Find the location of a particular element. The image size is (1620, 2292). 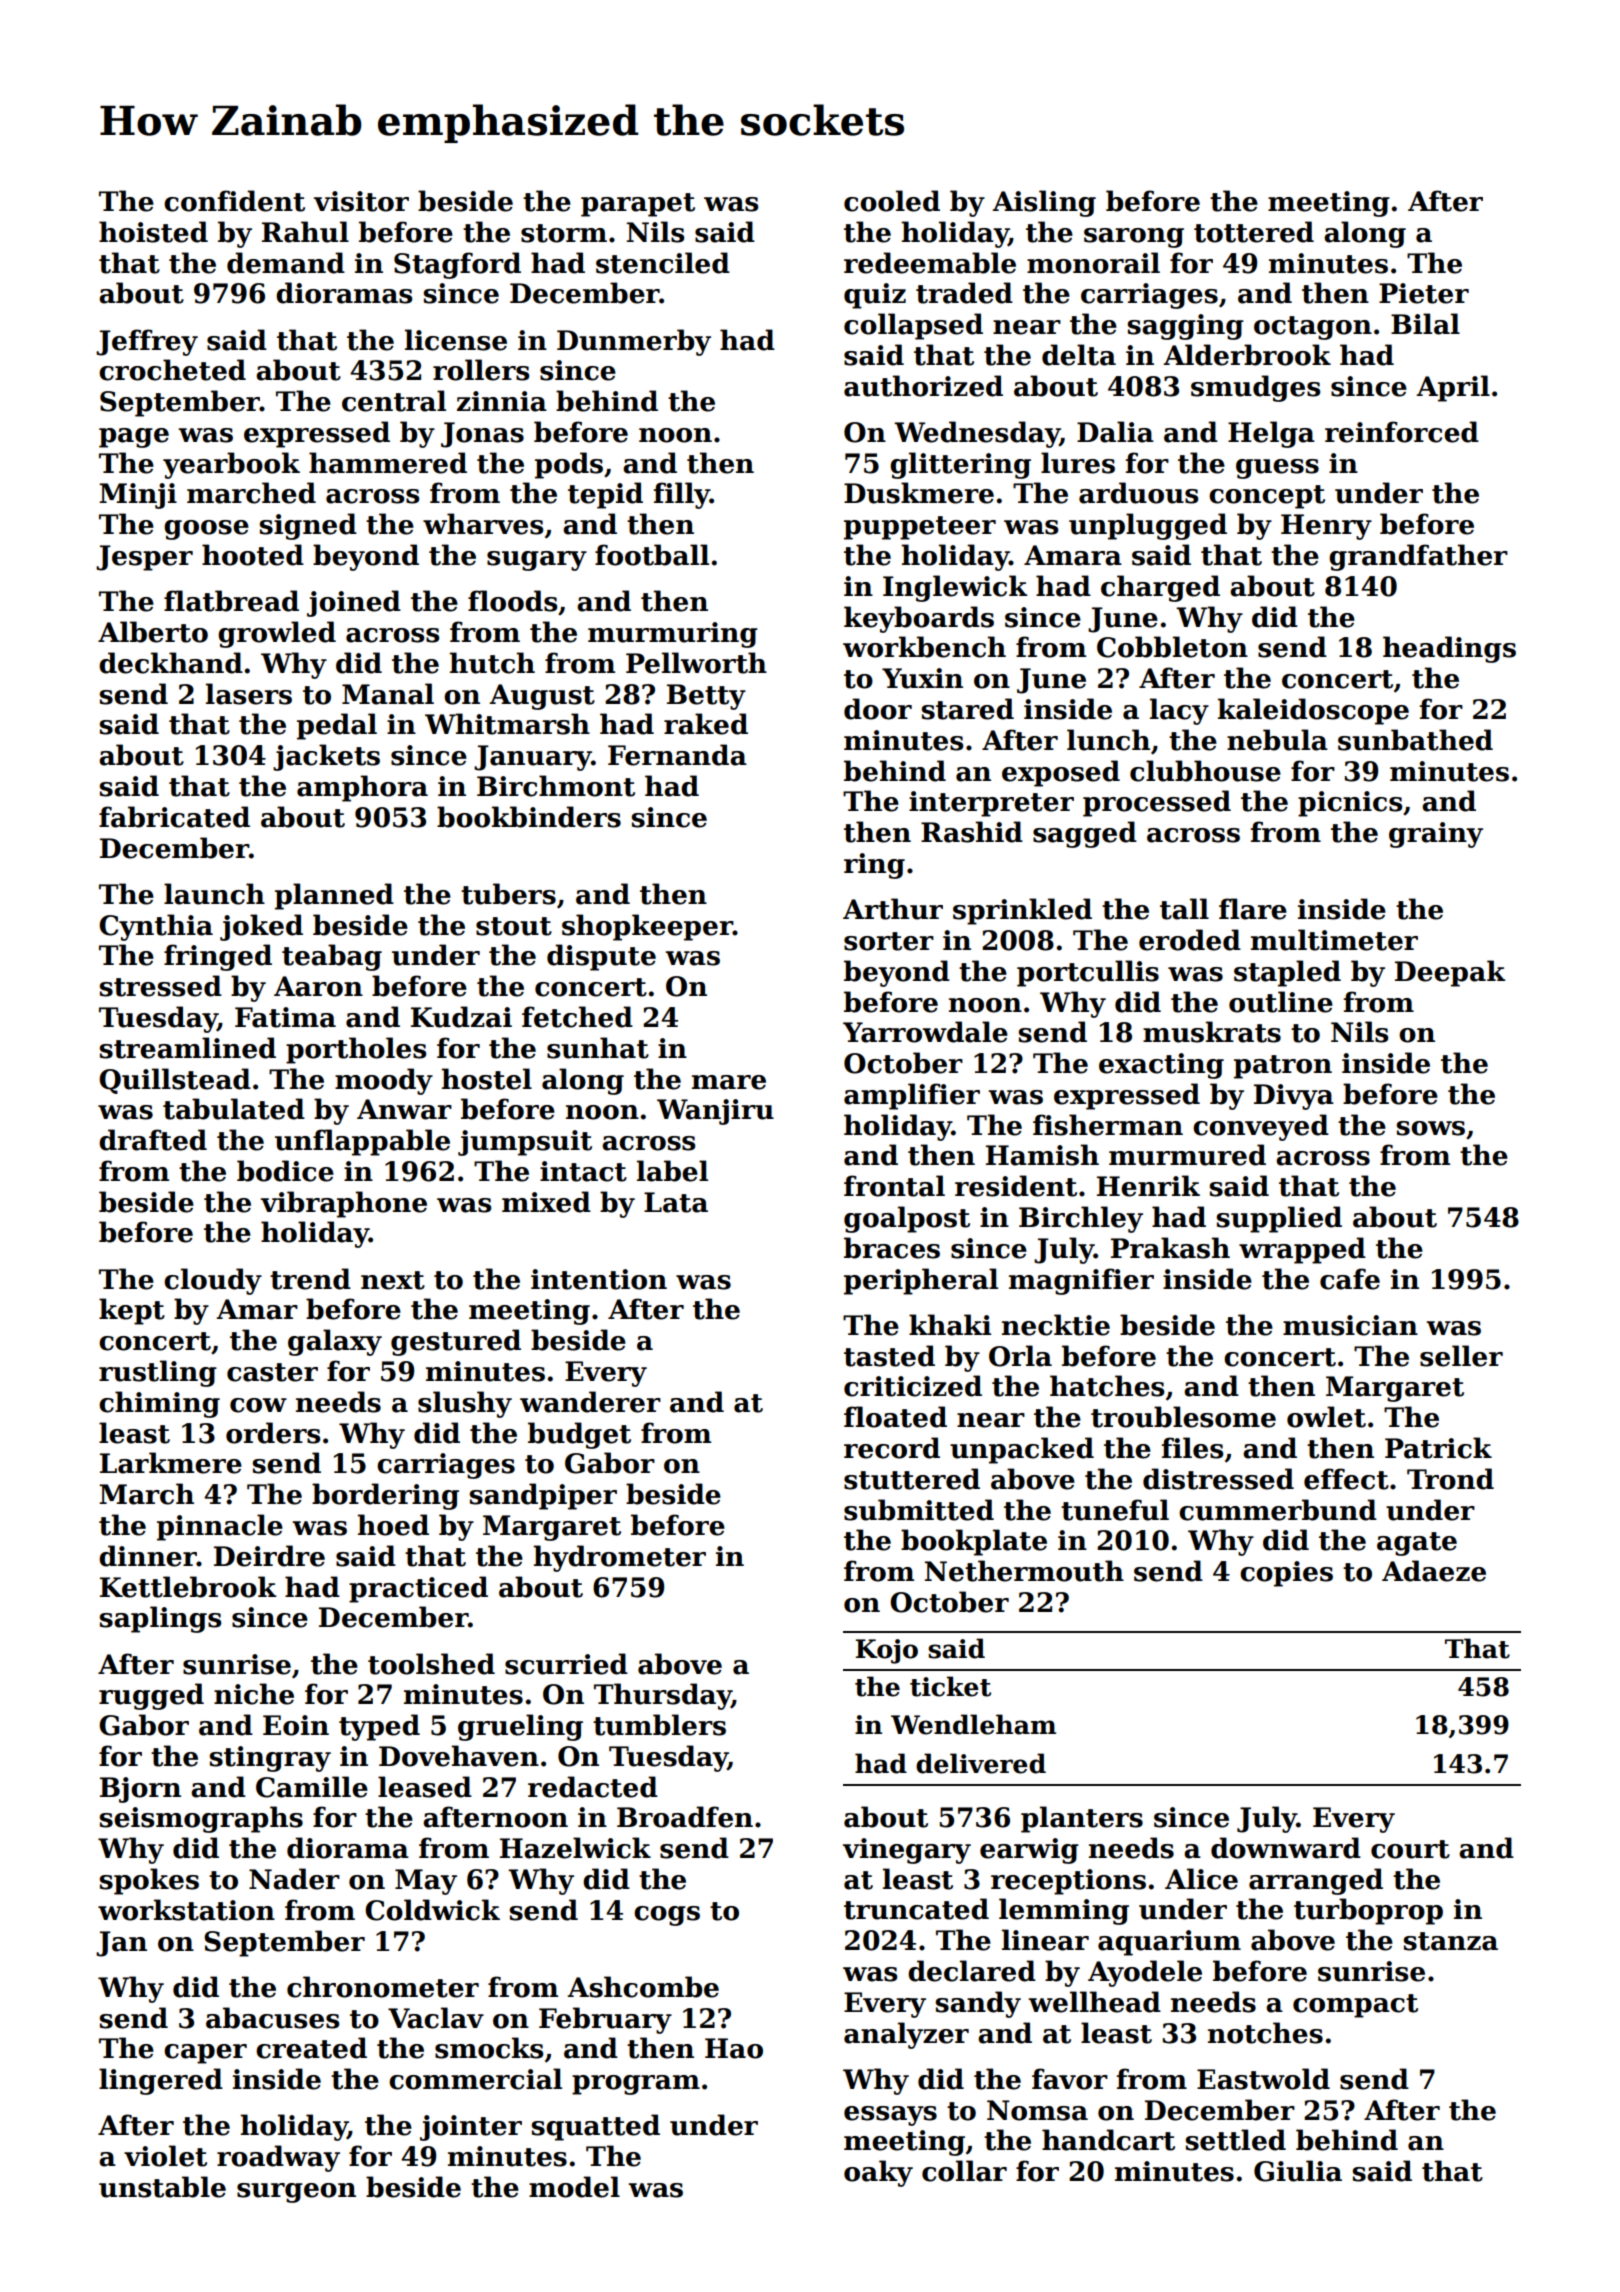

raked is located at coordinates (706, 724).
